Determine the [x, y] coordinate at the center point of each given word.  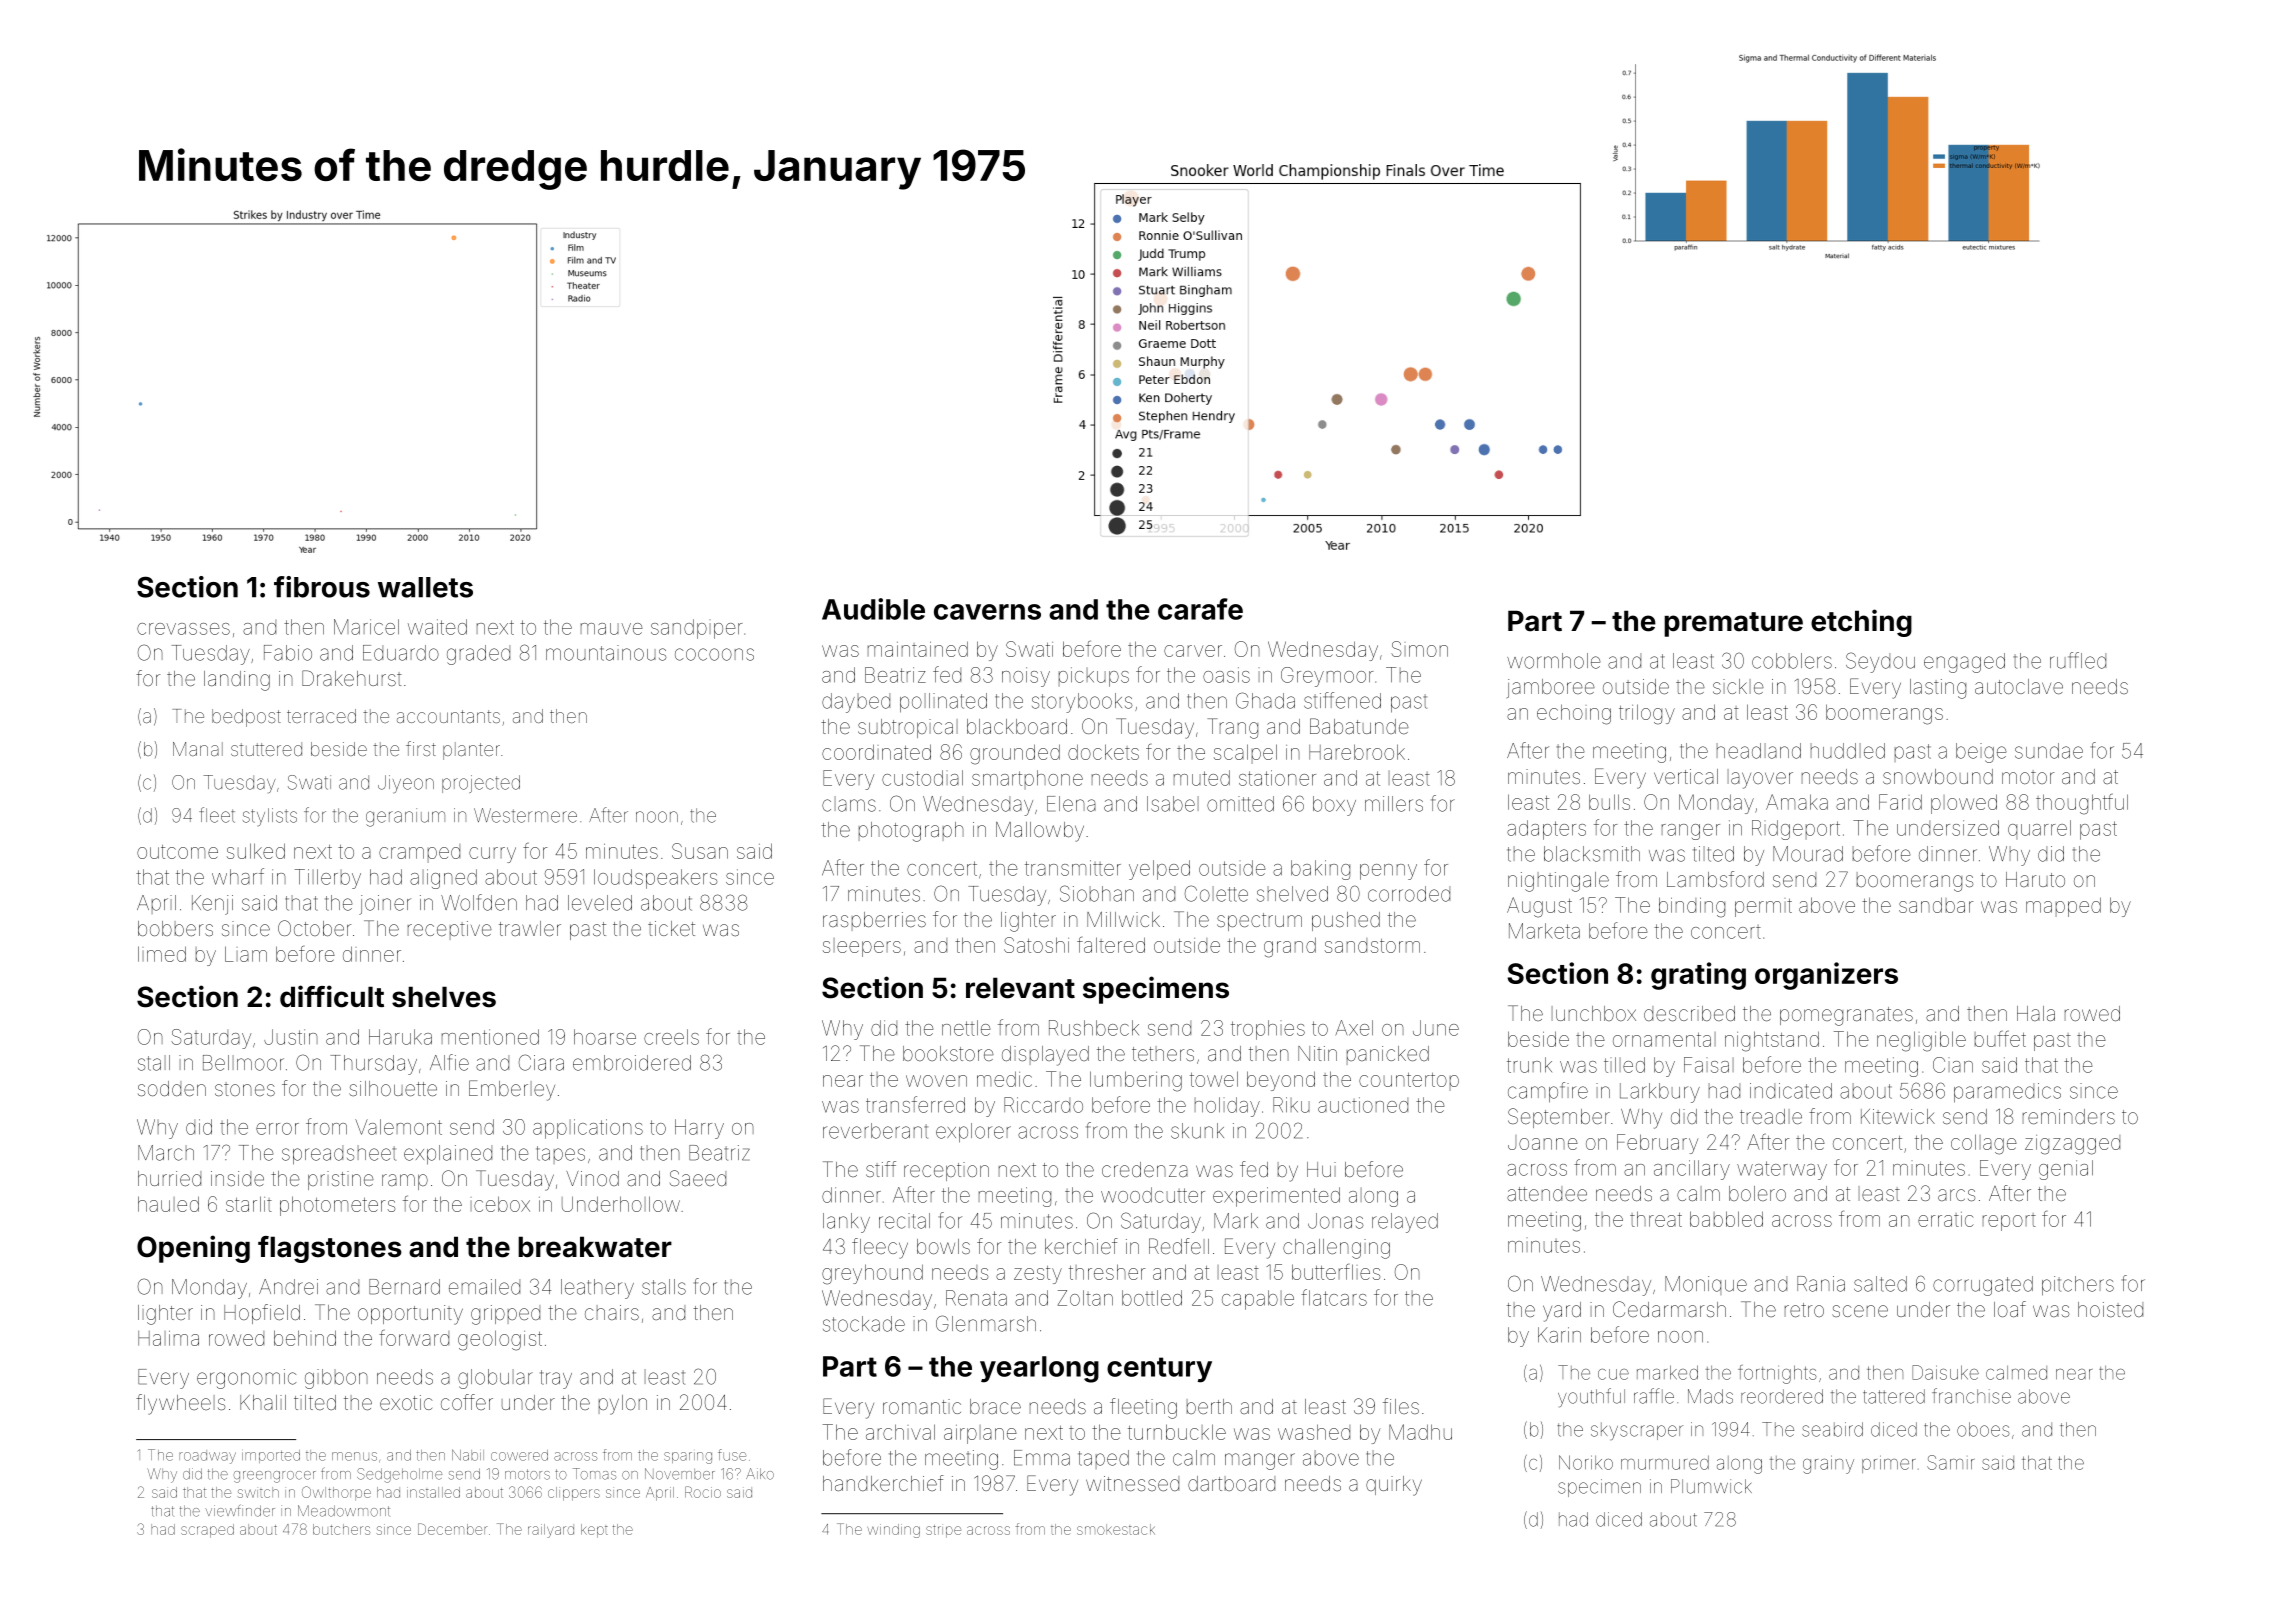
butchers [341, 1529]
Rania [1821, 1284]
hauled [168, 1204]
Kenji [212, 905]
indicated [1791, 1091]
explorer [973, 1133]
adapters [1546, 830]
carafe [1200, 609]
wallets [425, 587]
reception [946, 1171]
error [277, 1129]
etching [1861, 623]
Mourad [1808, 854]
